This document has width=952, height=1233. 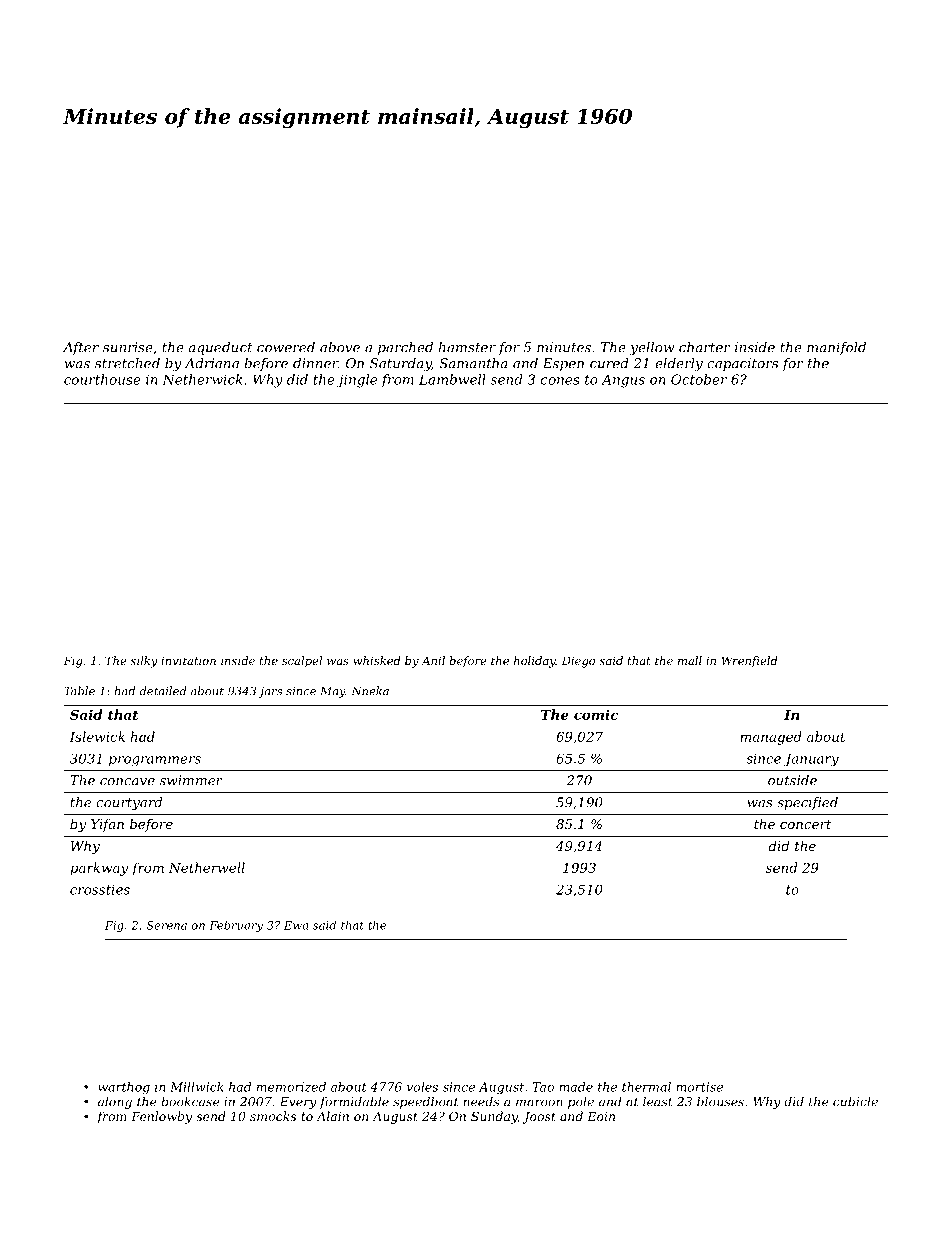 What do you see at coordinates (161, 1117) in the document?
I see `Fenlowby` at bounding box center [161, 1117].
